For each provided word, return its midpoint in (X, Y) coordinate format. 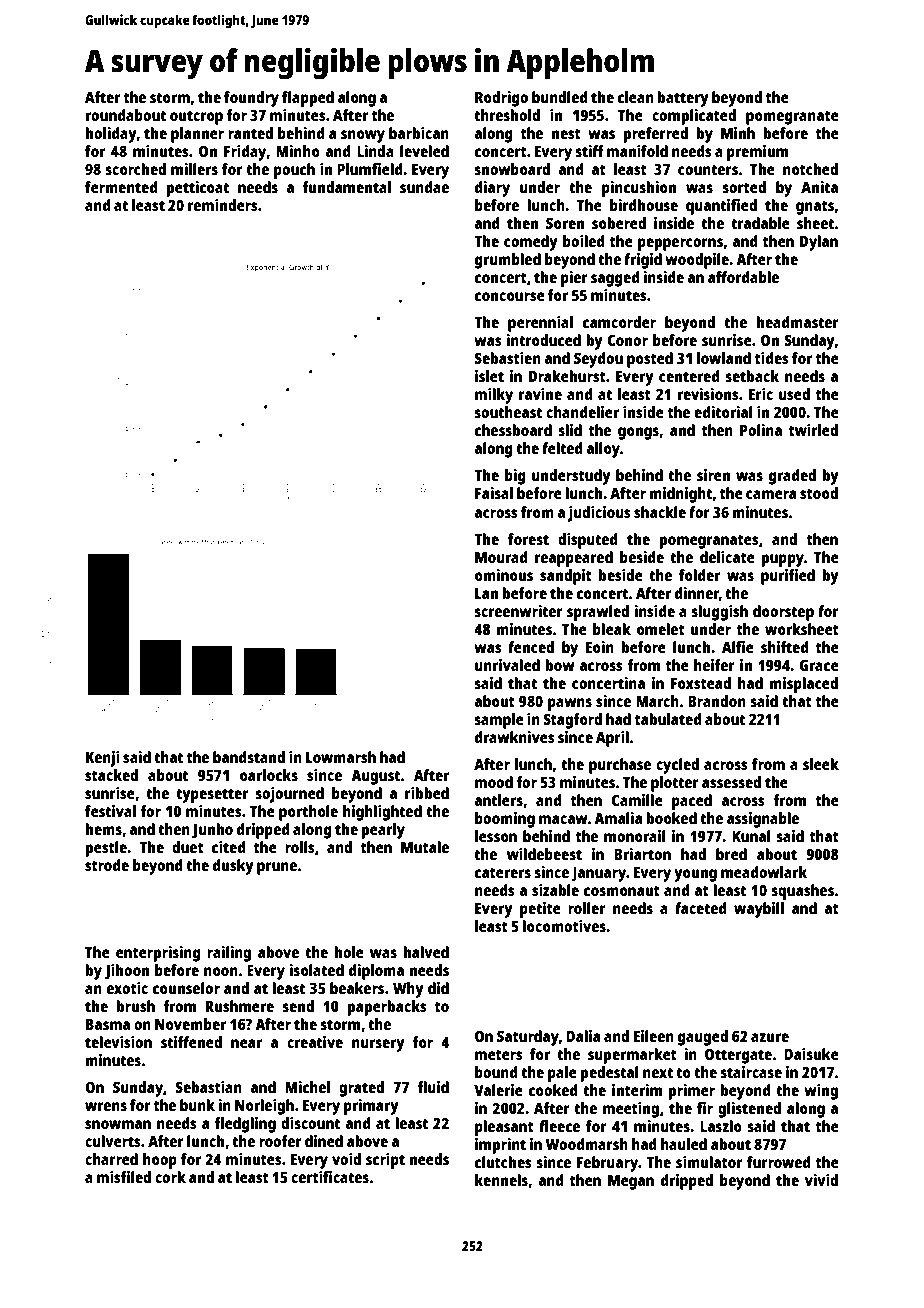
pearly (383, 831)
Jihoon (127, 972)
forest (528, 539)
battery (683, 99)
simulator (709, 1162)
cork (170, 1177)
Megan (631, 1182)
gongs (638, 433)
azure (770, 1037)
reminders (223, 205)
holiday (111, 135)
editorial (723, 412)
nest (566, 133)
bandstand (249, 757)
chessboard (513, 430)
